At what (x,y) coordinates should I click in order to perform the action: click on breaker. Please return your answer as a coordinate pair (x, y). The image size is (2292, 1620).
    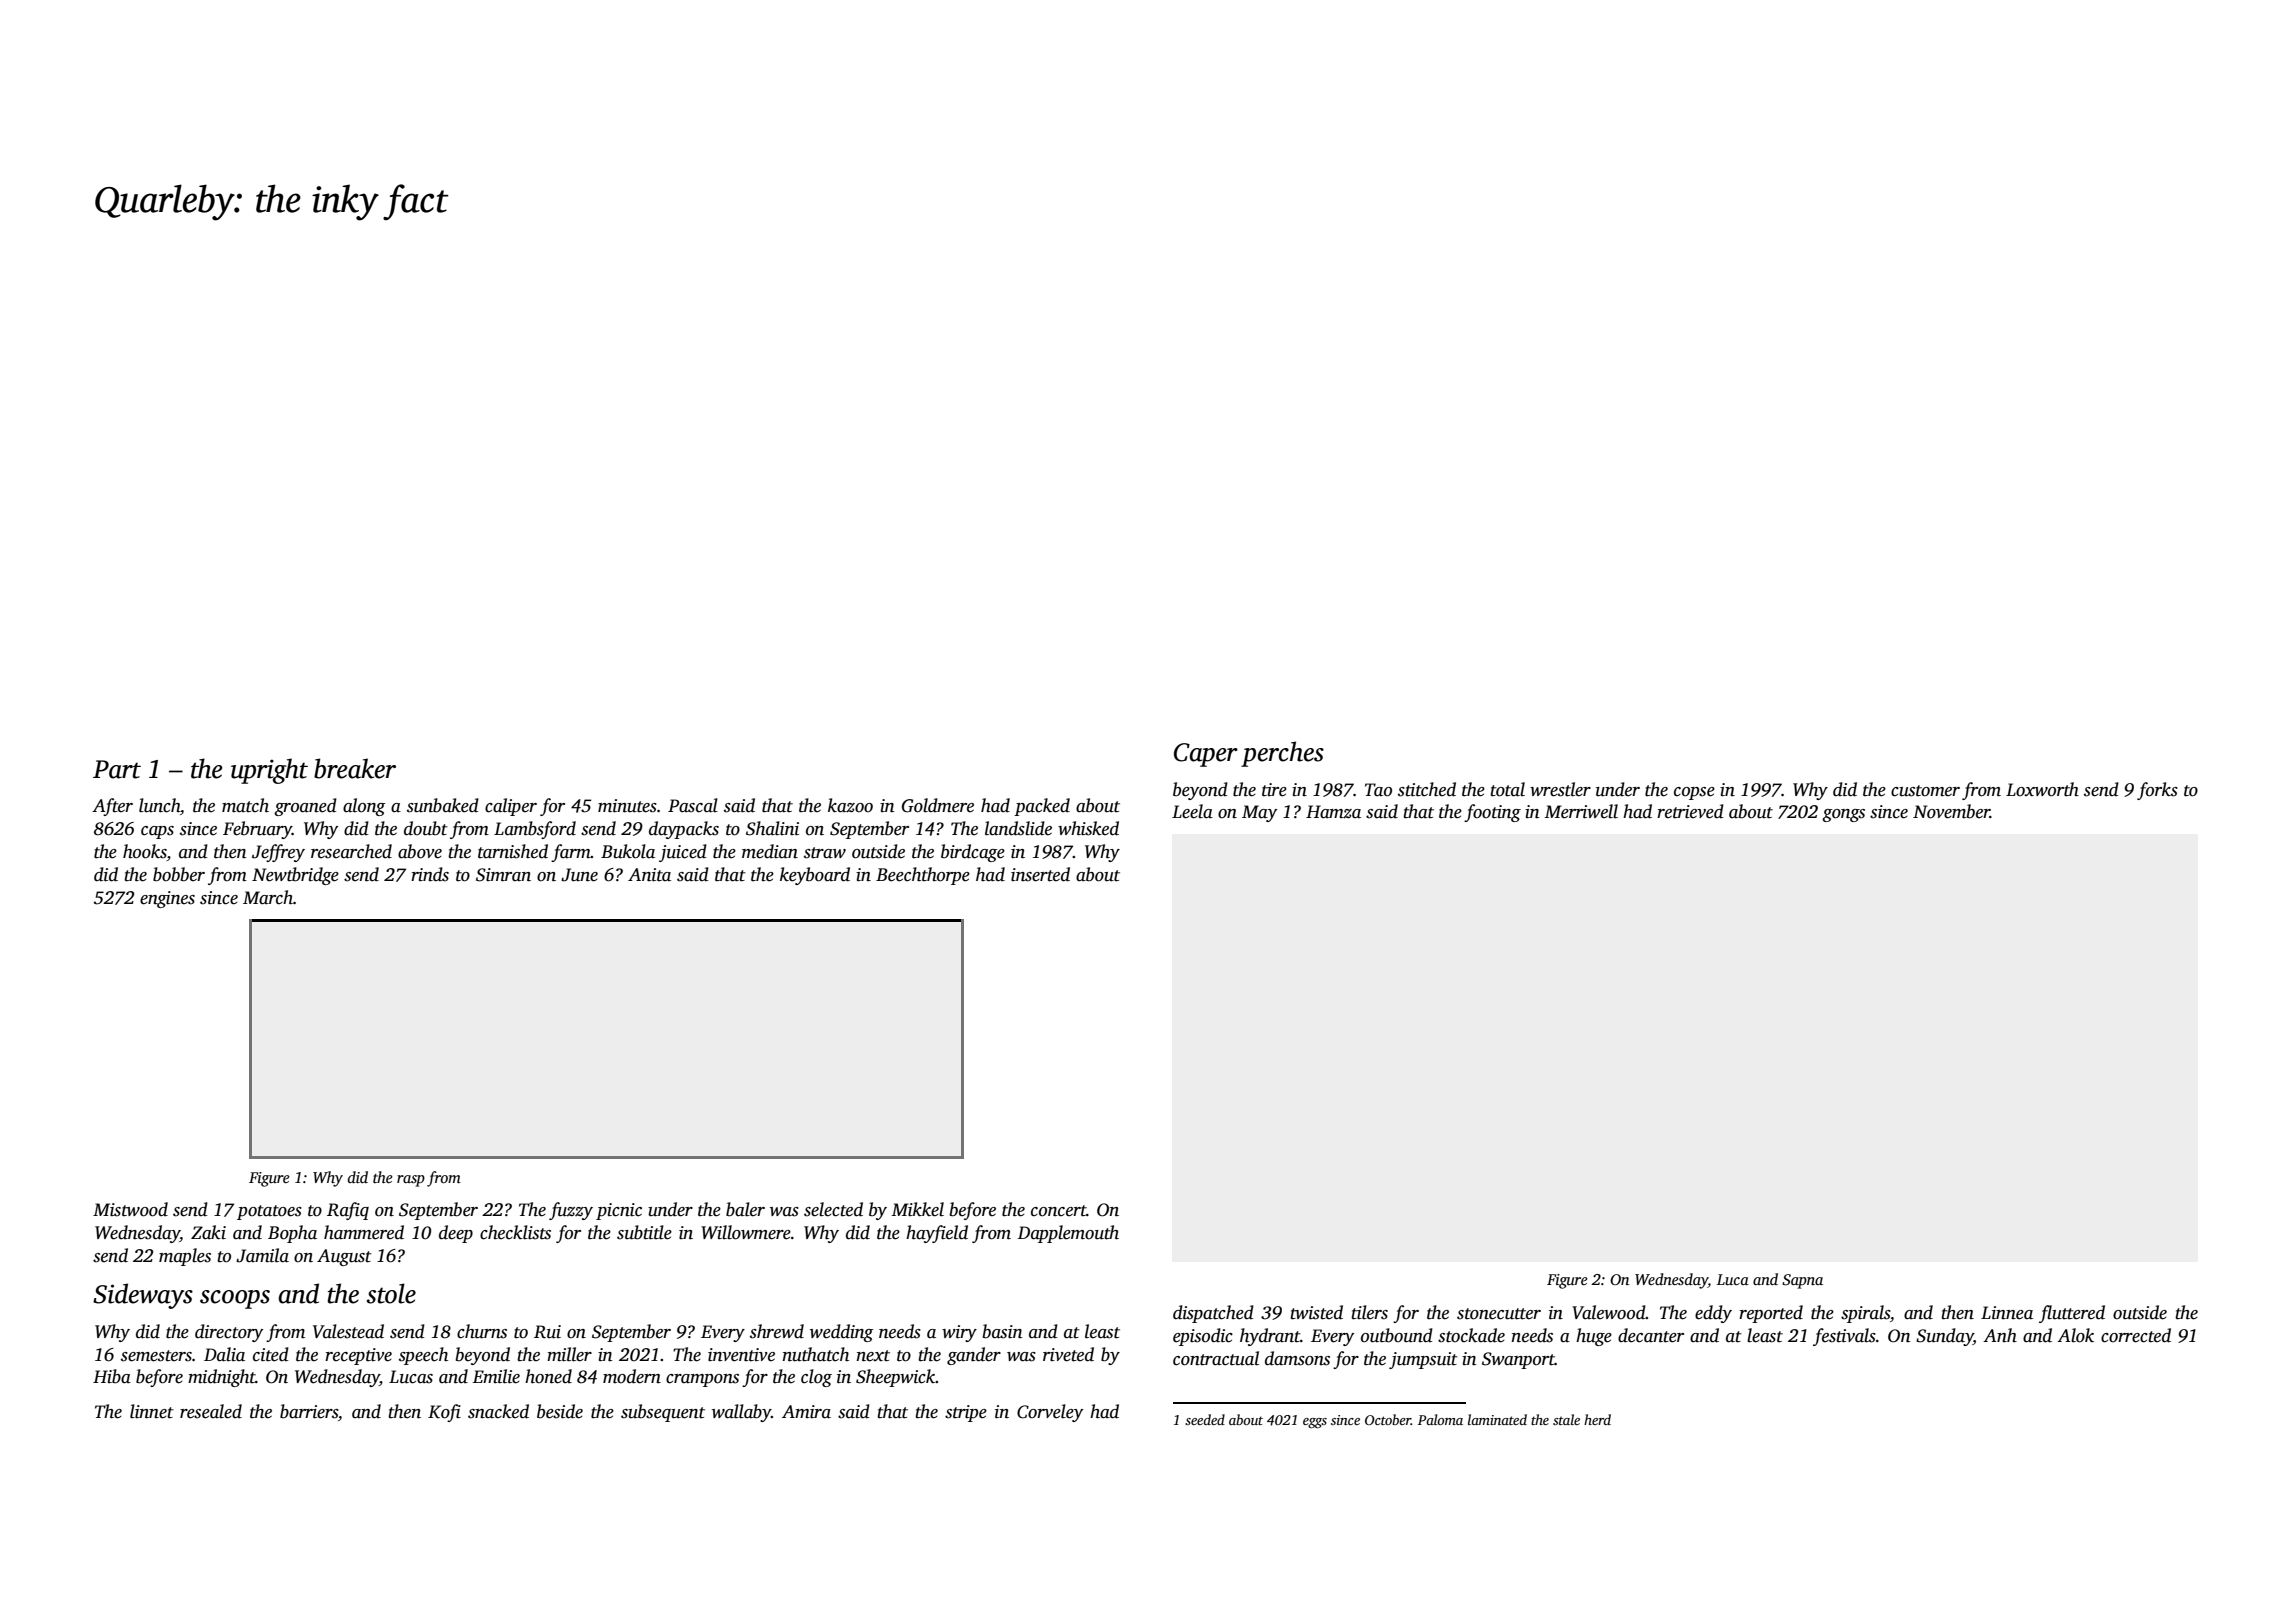
    Looking at the image, I should click on (355, 768).
